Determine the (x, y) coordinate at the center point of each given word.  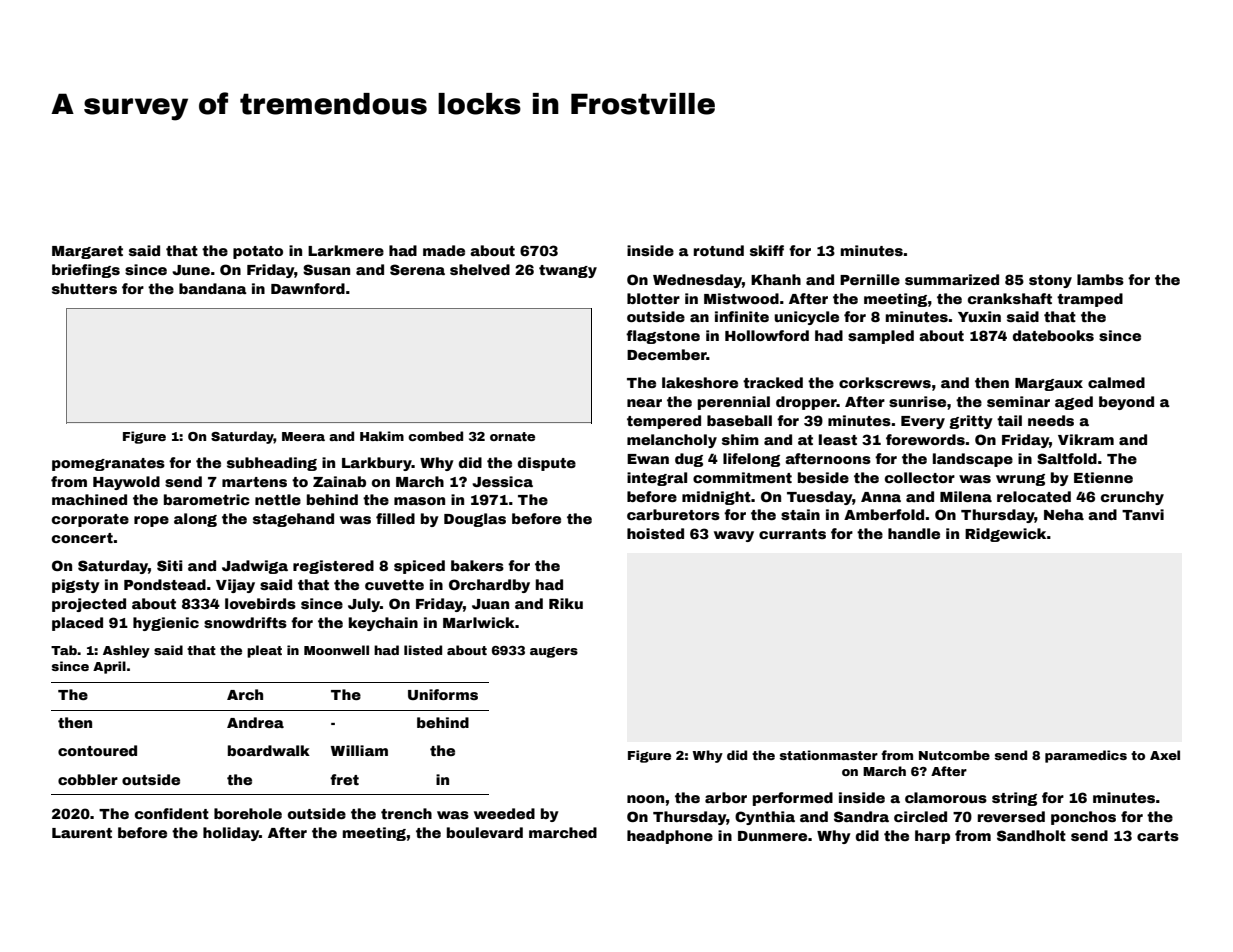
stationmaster (829, 755)
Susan (326, 269)
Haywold (126, 483)
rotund (719, 250)
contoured (97, 750)
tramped (1090, 300)
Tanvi (1143, 514)
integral (657, 479)
